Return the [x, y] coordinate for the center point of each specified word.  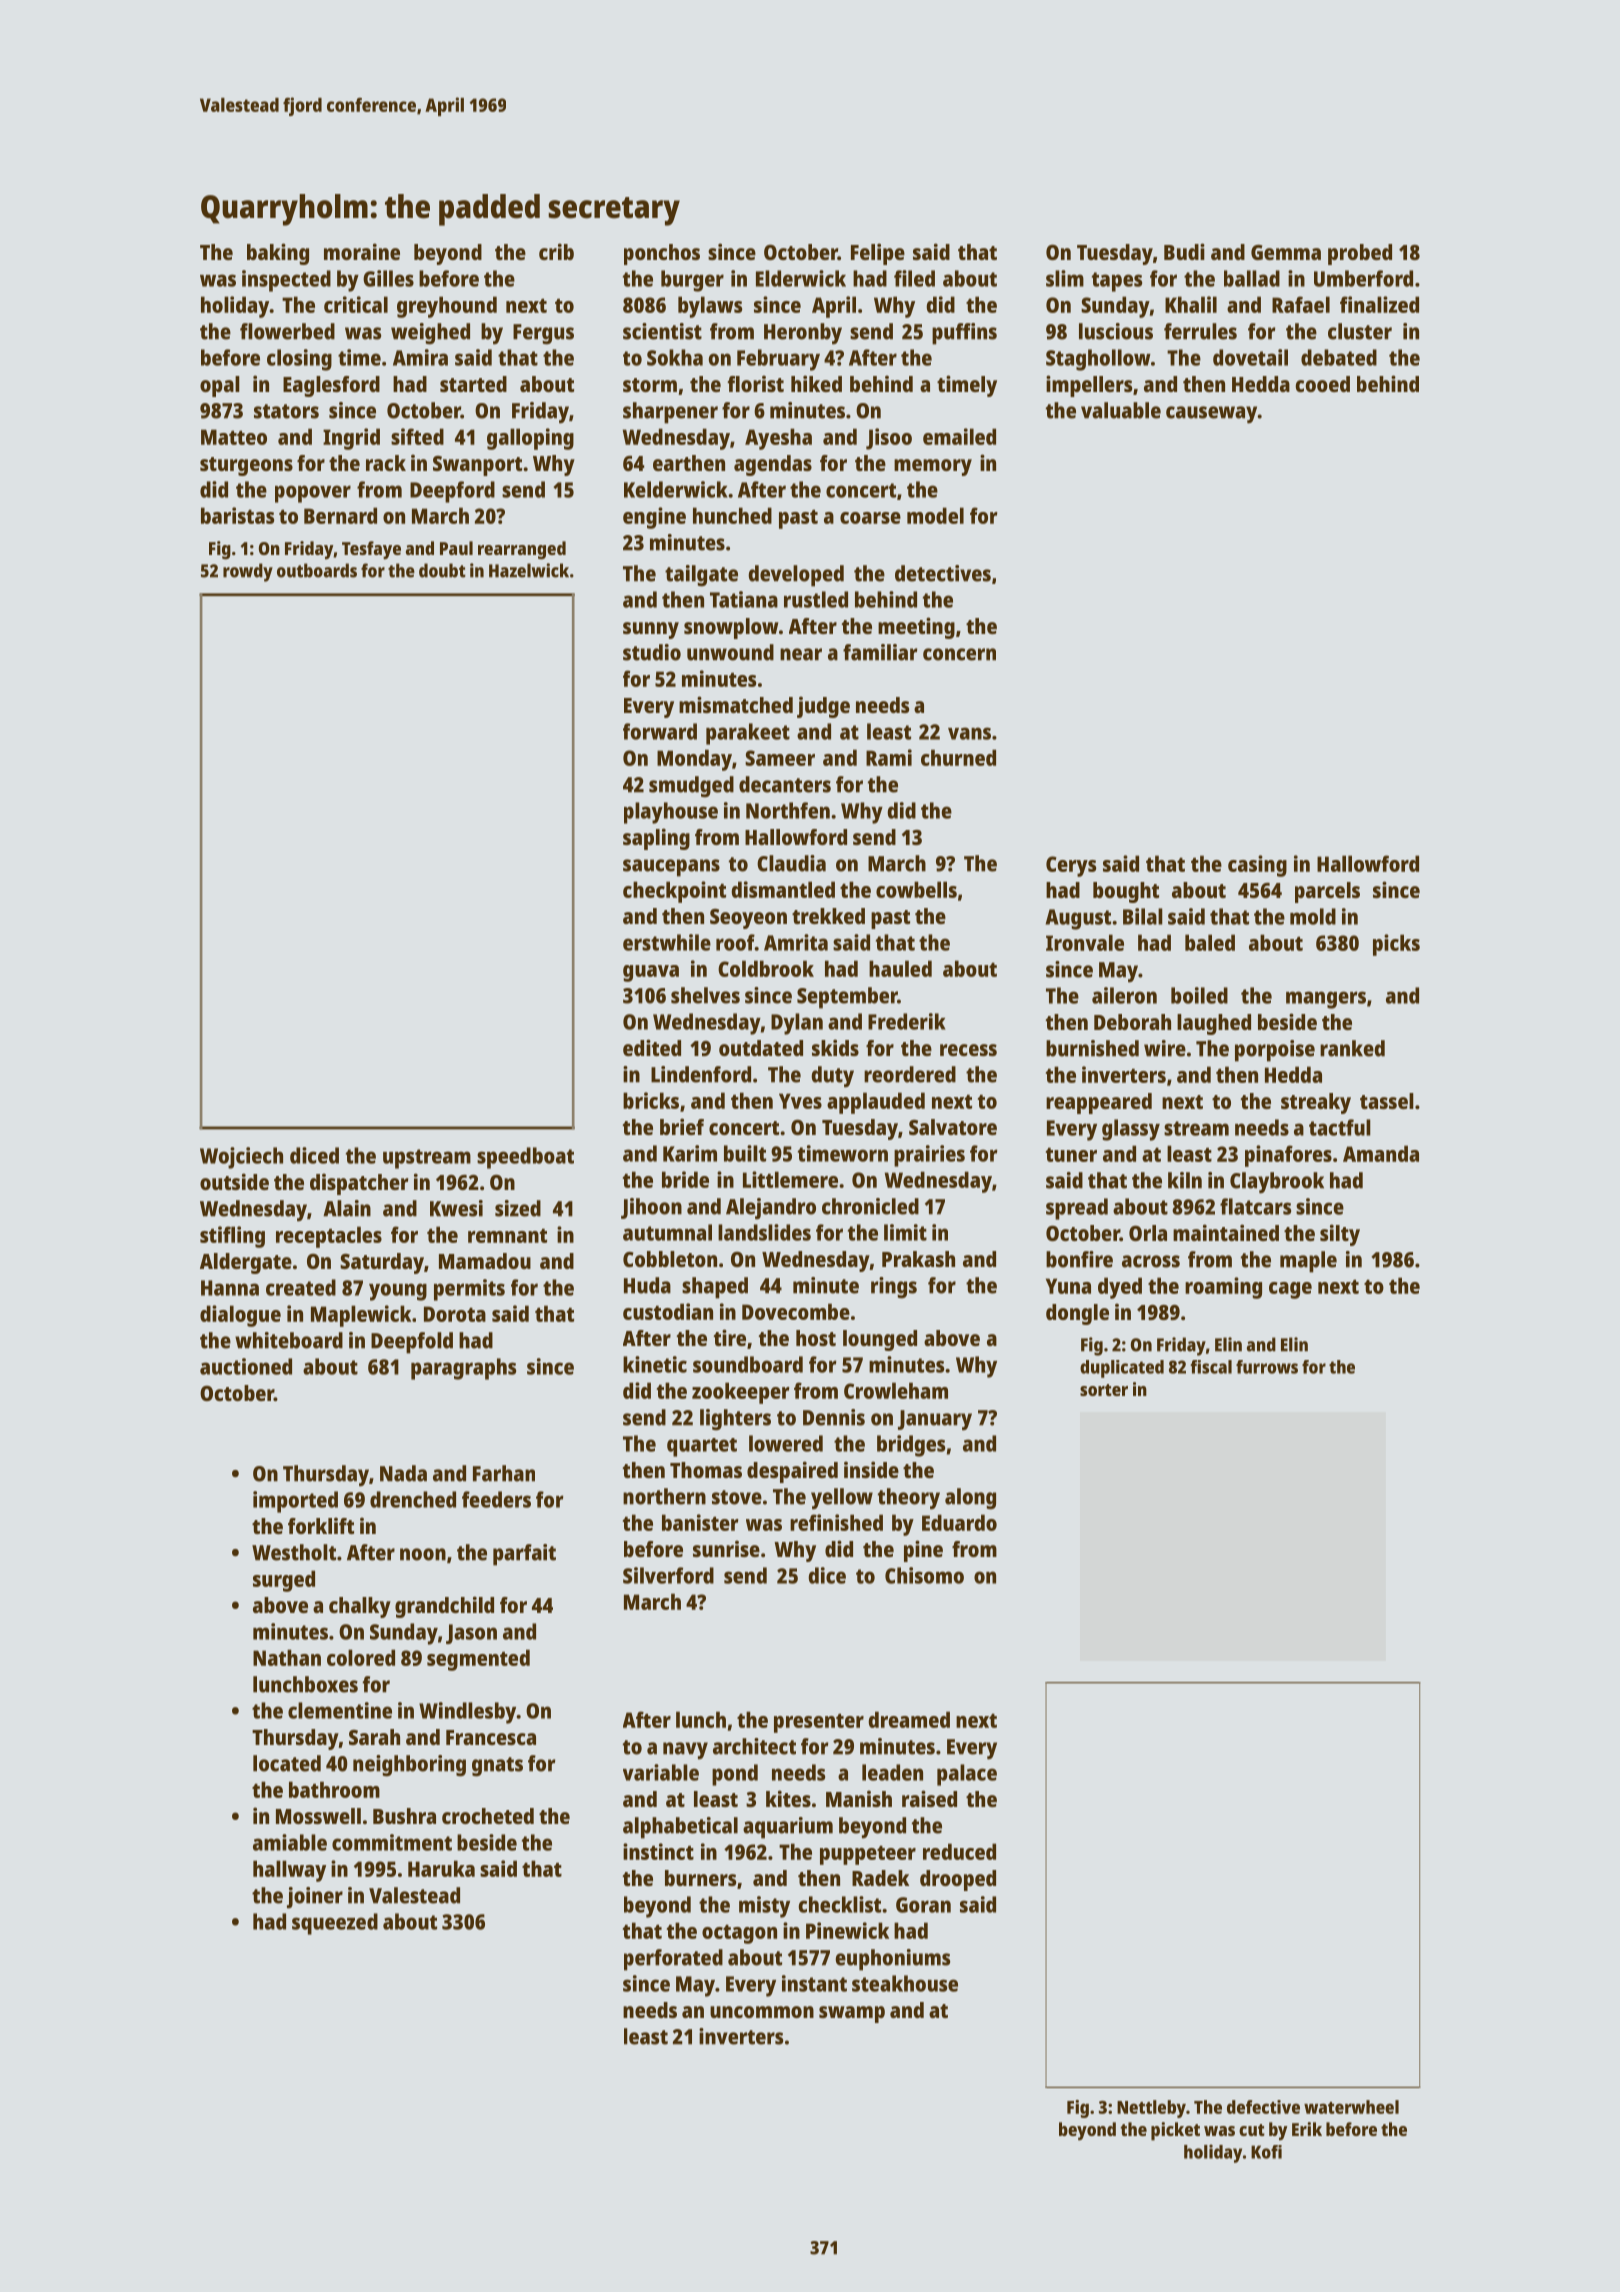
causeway [1212, 415]
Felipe [878, 254]
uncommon [762, 2012]
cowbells [916, 889]
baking [278, 254]
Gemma [1286, 252]
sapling [656, 839]
